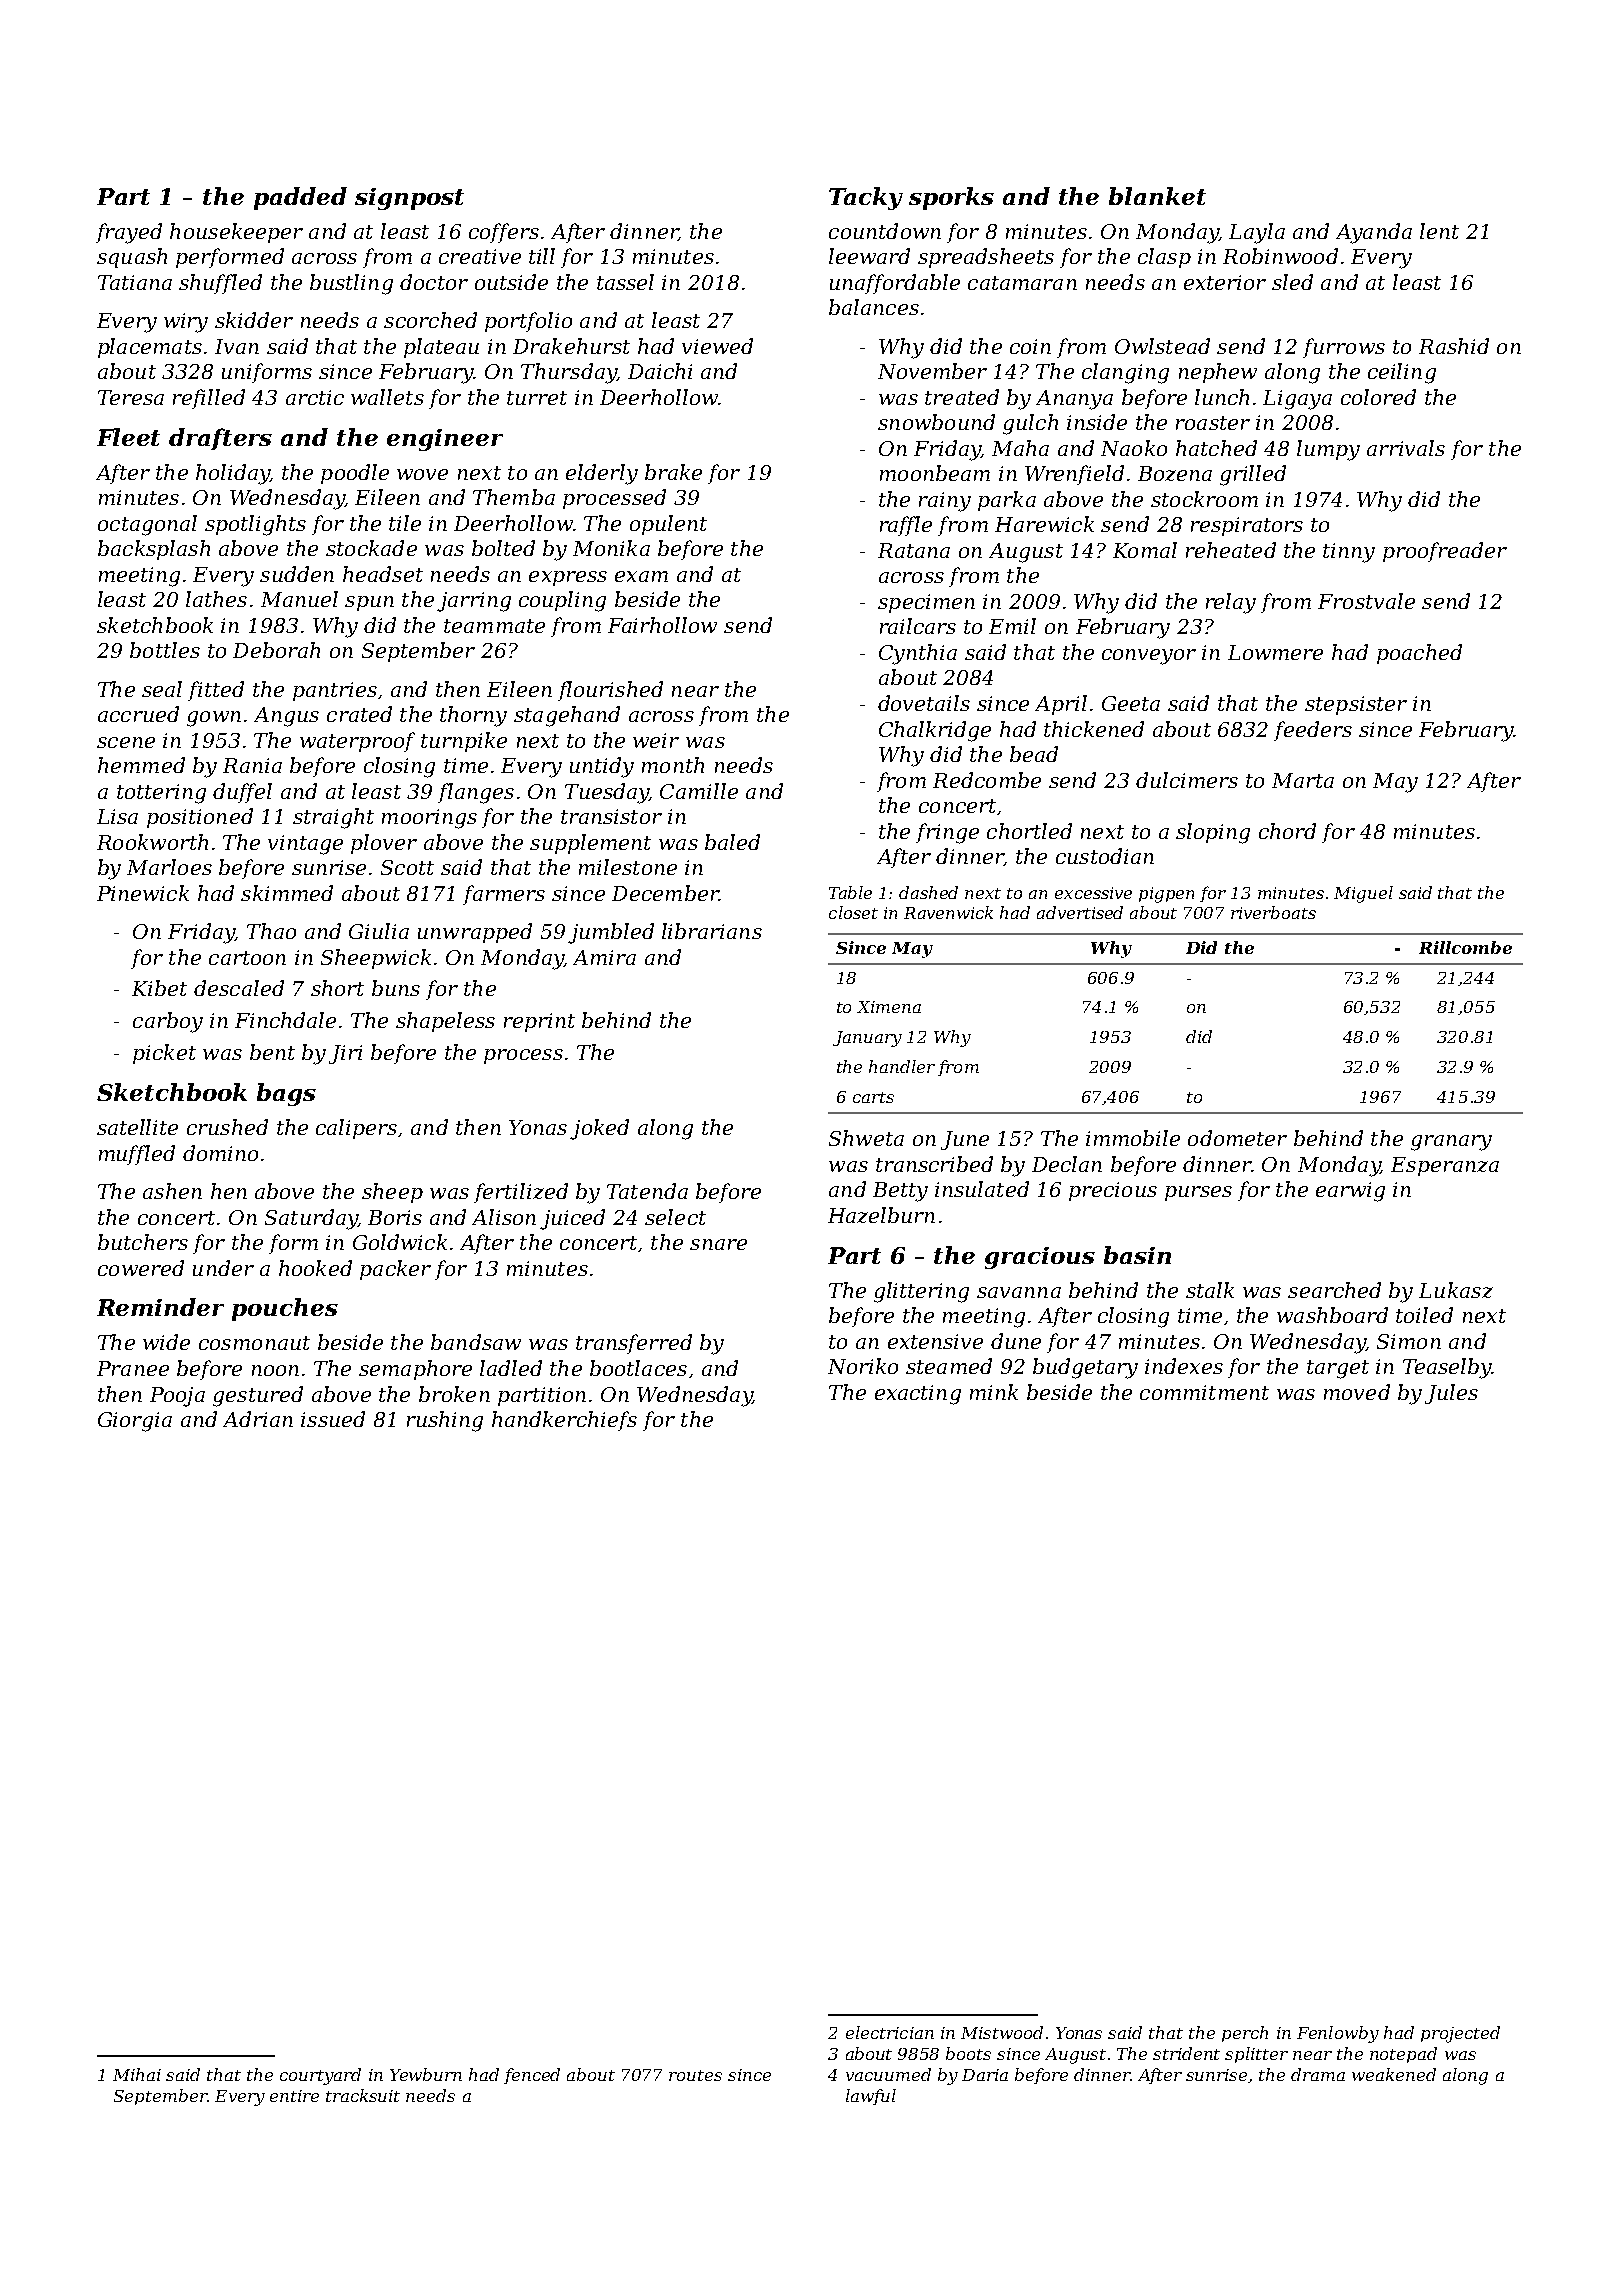 This screenshot has width=1620, height=2292. I want to click on blanket, so click(1157, 196).
